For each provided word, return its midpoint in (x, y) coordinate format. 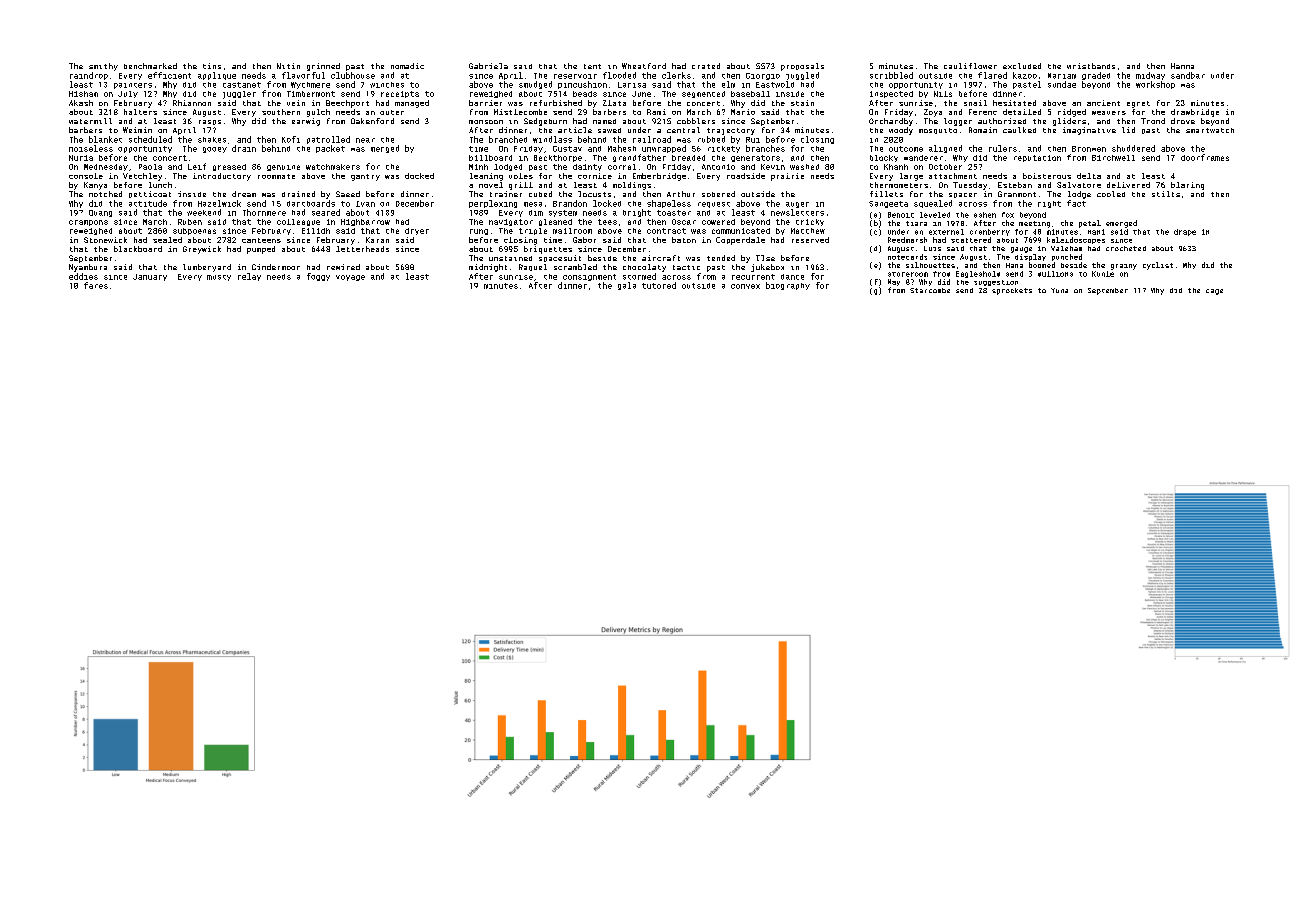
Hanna (1182, 66)
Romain (983, 130)
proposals (802, 67)
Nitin (288, 66)
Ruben (190, 222)
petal (1090, 224)
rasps (210, 122)
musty (219, 278)
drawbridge (1195, 113)
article (575, 130)
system (563, 213)
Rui (753, 140)
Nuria (81, 158)
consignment (589, 277)
